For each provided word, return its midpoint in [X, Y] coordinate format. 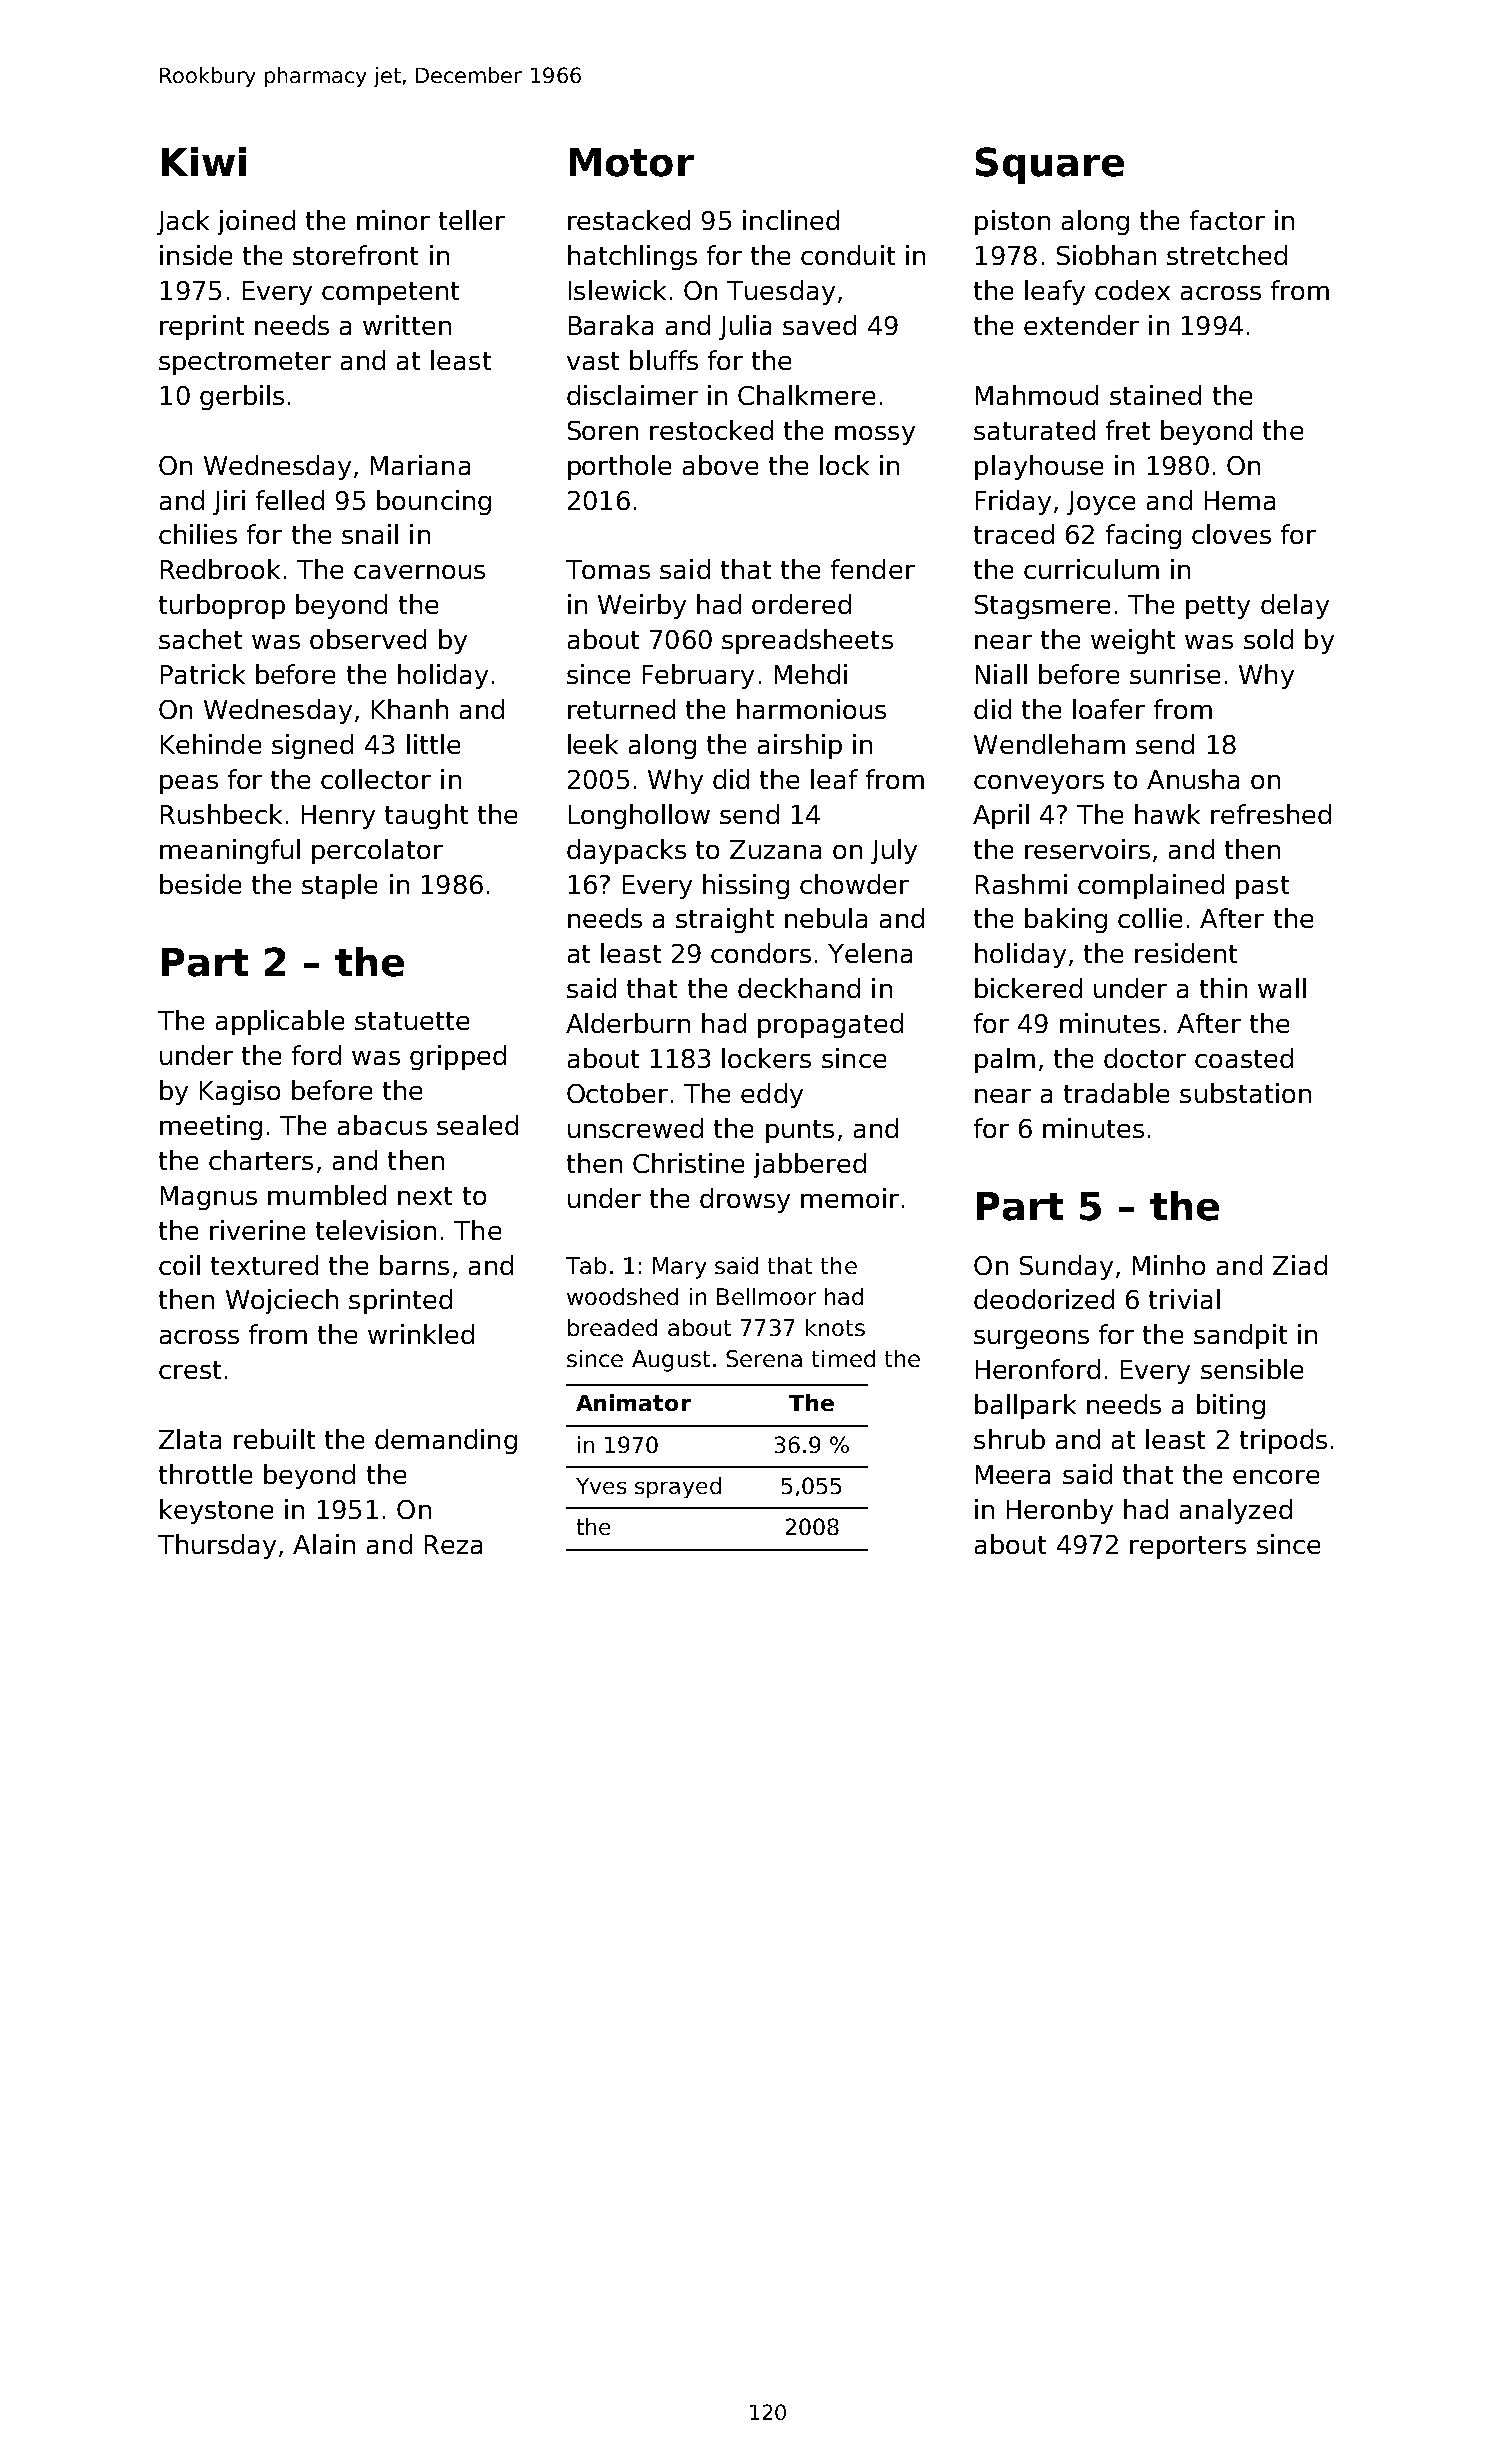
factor [1227, 220]
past [1262, 887]
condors [761, 953]
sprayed [678, 1487]
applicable [280, 1022]
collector [376, 779]
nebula [826, 918]
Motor [632, 162]
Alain [324, 1544]
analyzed [1236, 1511]
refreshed [1271, 814]
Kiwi [204, 161]
